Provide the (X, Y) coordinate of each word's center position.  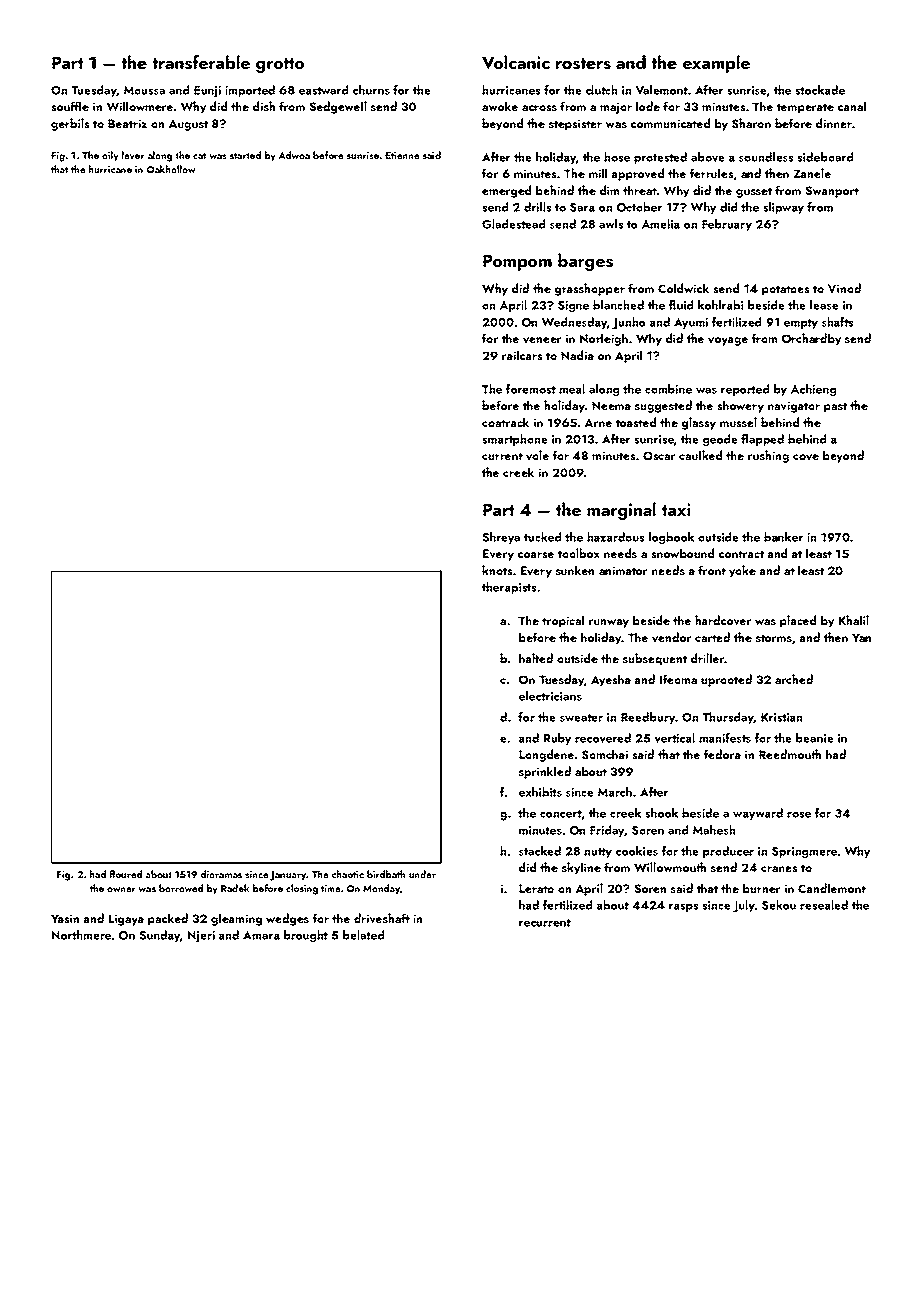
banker (783, 537)
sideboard (825, 157)
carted (712, 637)
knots (497, 570)
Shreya (501, 538)
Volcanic (516, 62)
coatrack (505, 422)
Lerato (536, 888)
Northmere (81, 935)
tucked (542, 537)
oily (110, 156)
